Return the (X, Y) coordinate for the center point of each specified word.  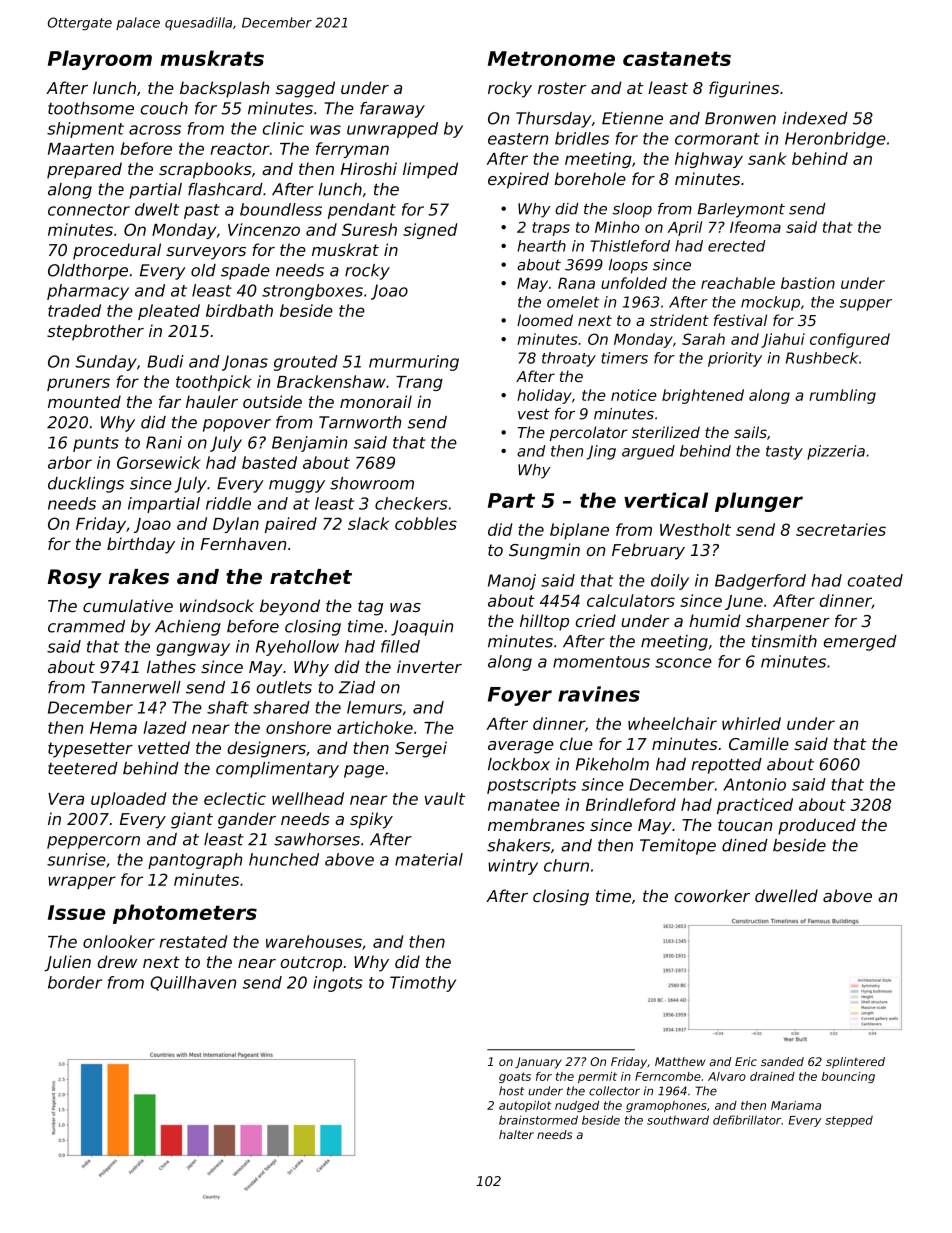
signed (430, 231)
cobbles (426, 523)
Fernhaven (243, 543)
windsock (217, 605)
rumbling (842, 396)
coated (875, 580)
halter (516, 1134)
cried (596, 620)
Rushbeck (822, 358)
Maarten (81, 149)
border (75, 982)
